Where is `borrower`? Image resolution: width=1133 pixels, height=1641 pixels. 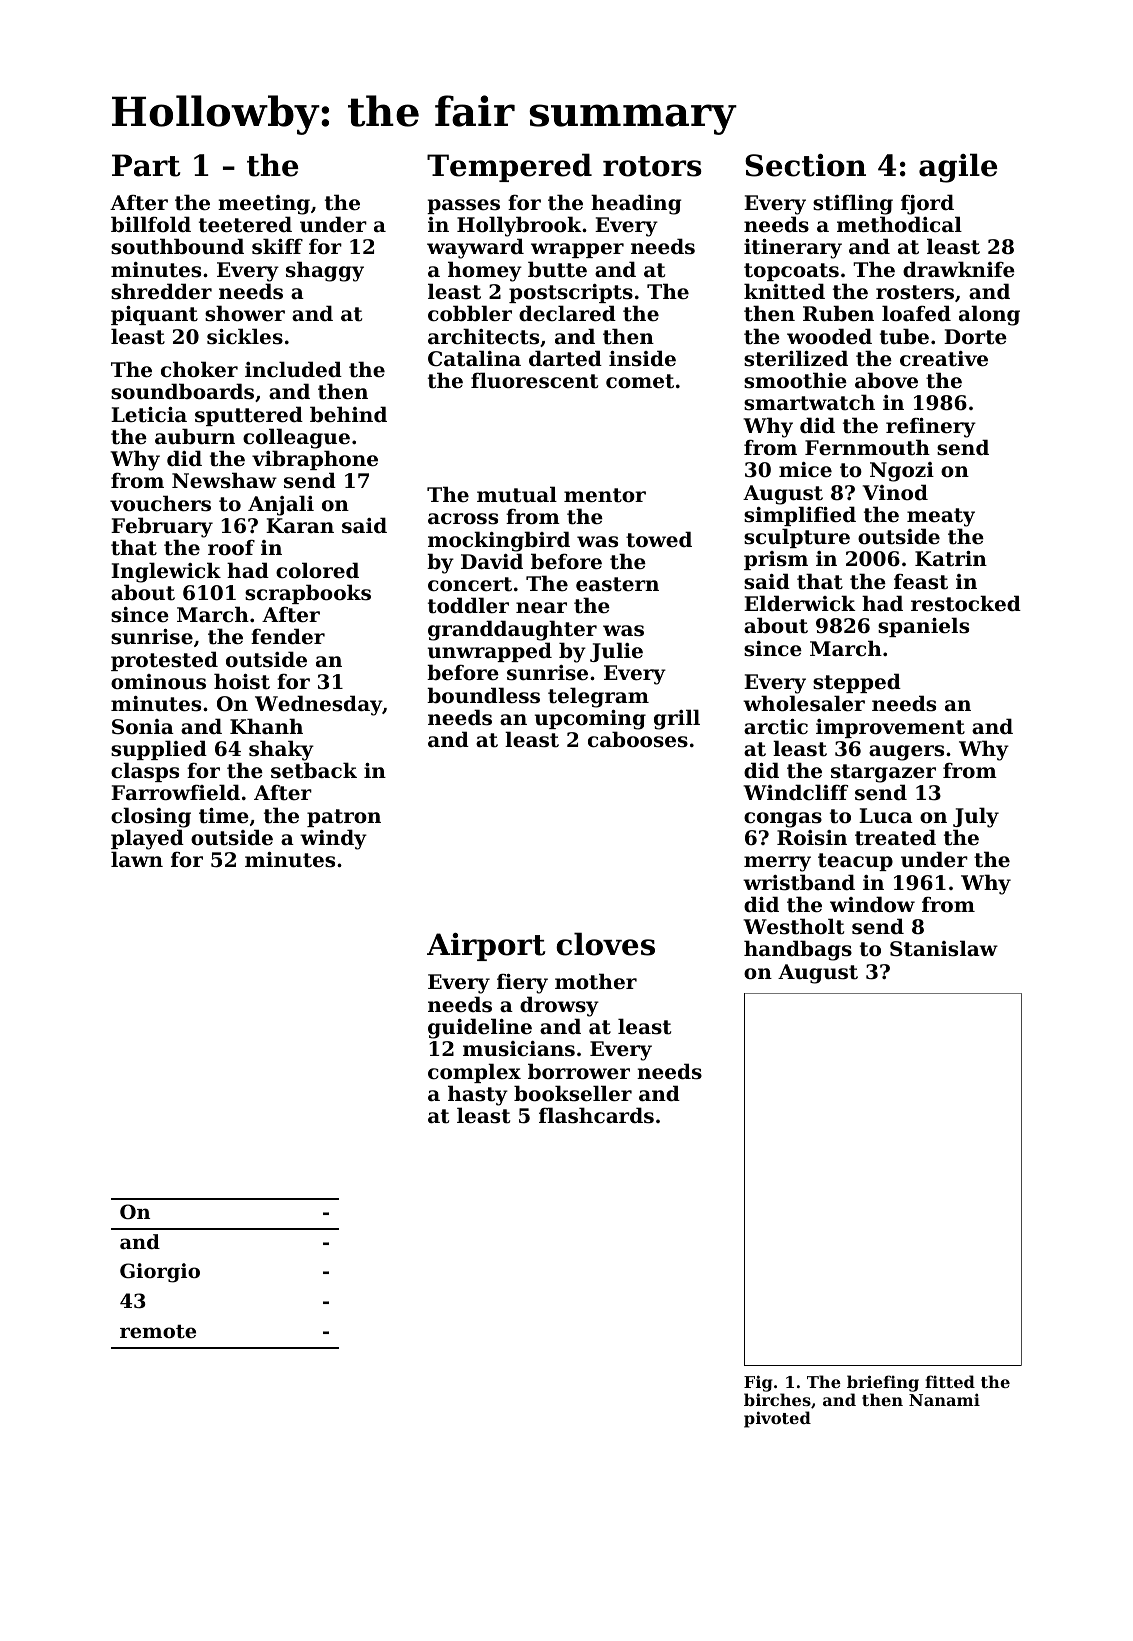
borrower is located at coordinates (579, 1071).
